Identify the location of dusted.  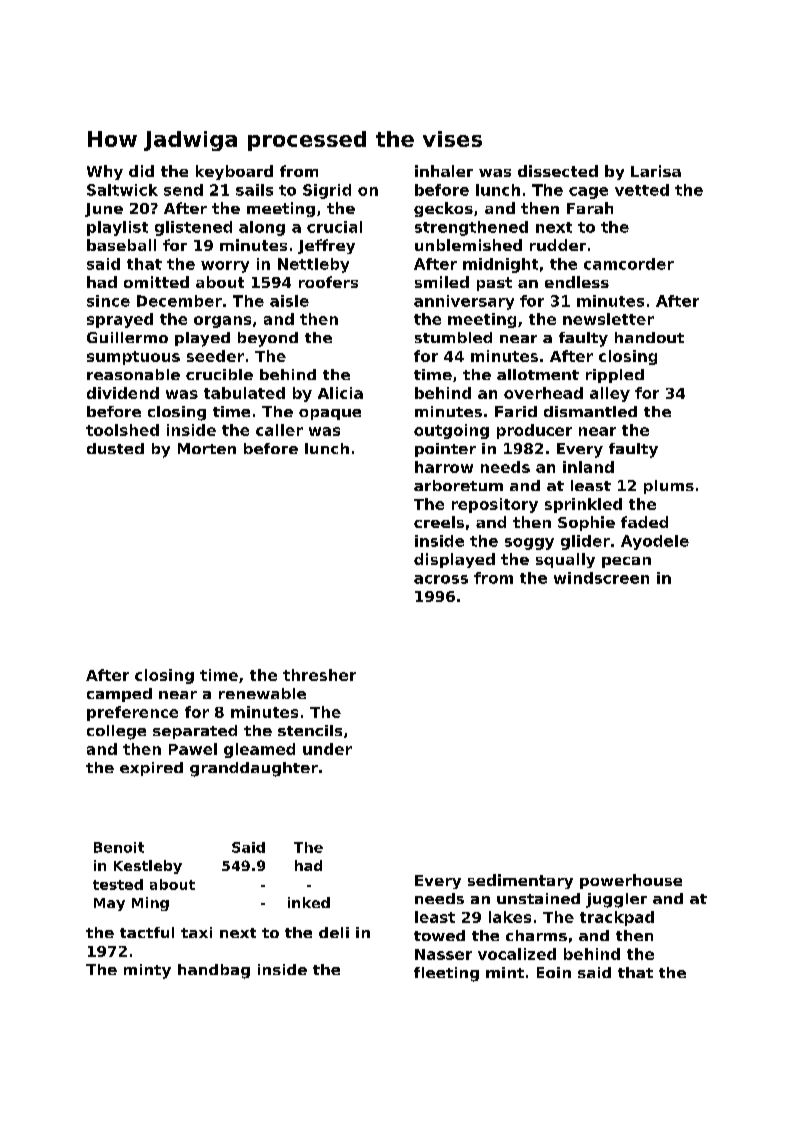
(115, 448).
